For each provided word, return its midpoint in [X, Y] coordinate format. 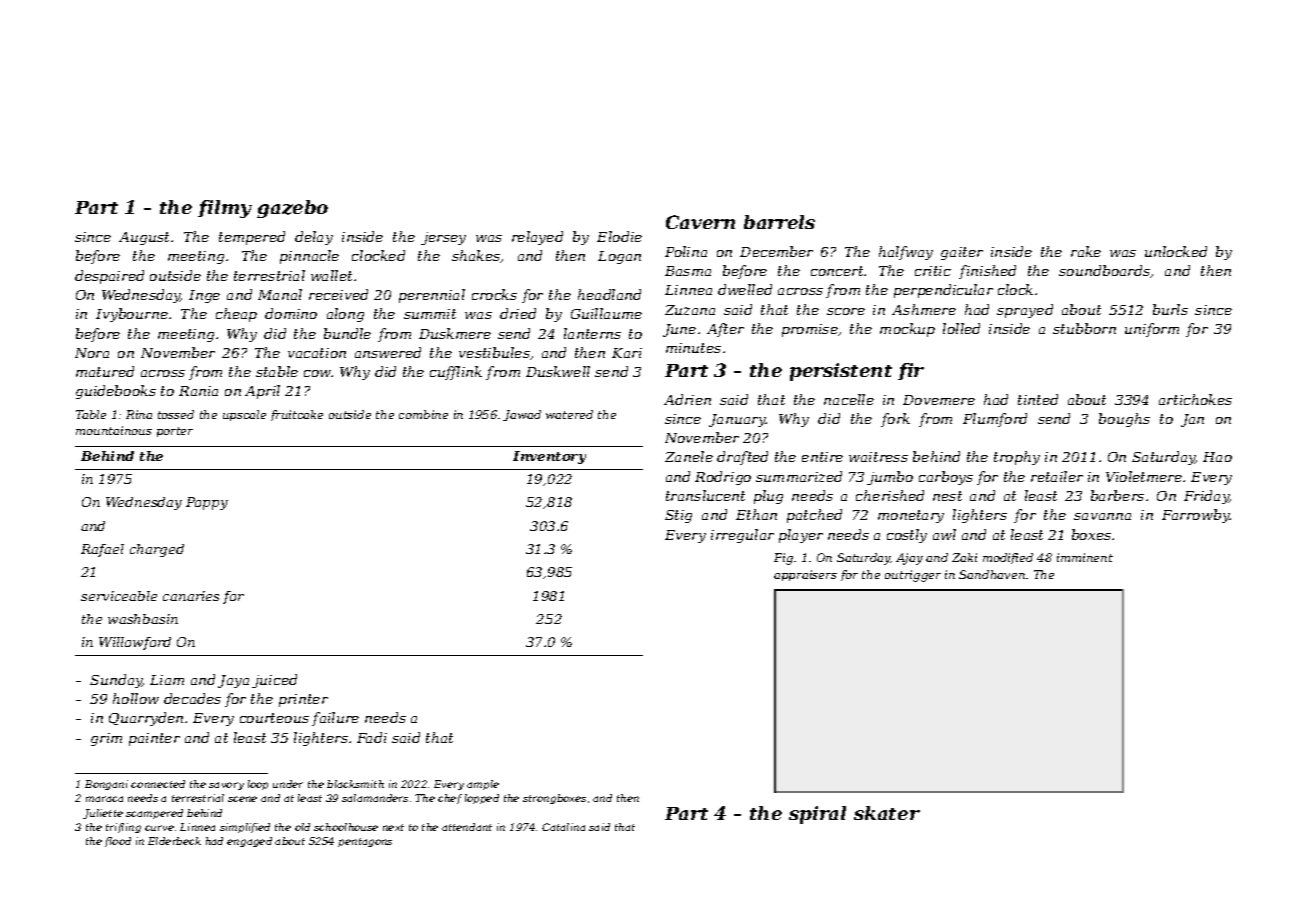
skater [887, 813]
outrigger [913, 576]
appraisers [805, 575]
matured [105, 371]
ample [483, 785]
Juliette [103, 814]
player [801, 536]
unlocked [1176, 251]
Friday [1206, 497]
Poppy [207, 503]
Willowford [135, 643]
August [144, 238]
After [725, 330]
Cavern [700, 222]
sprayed [1025, 311]
